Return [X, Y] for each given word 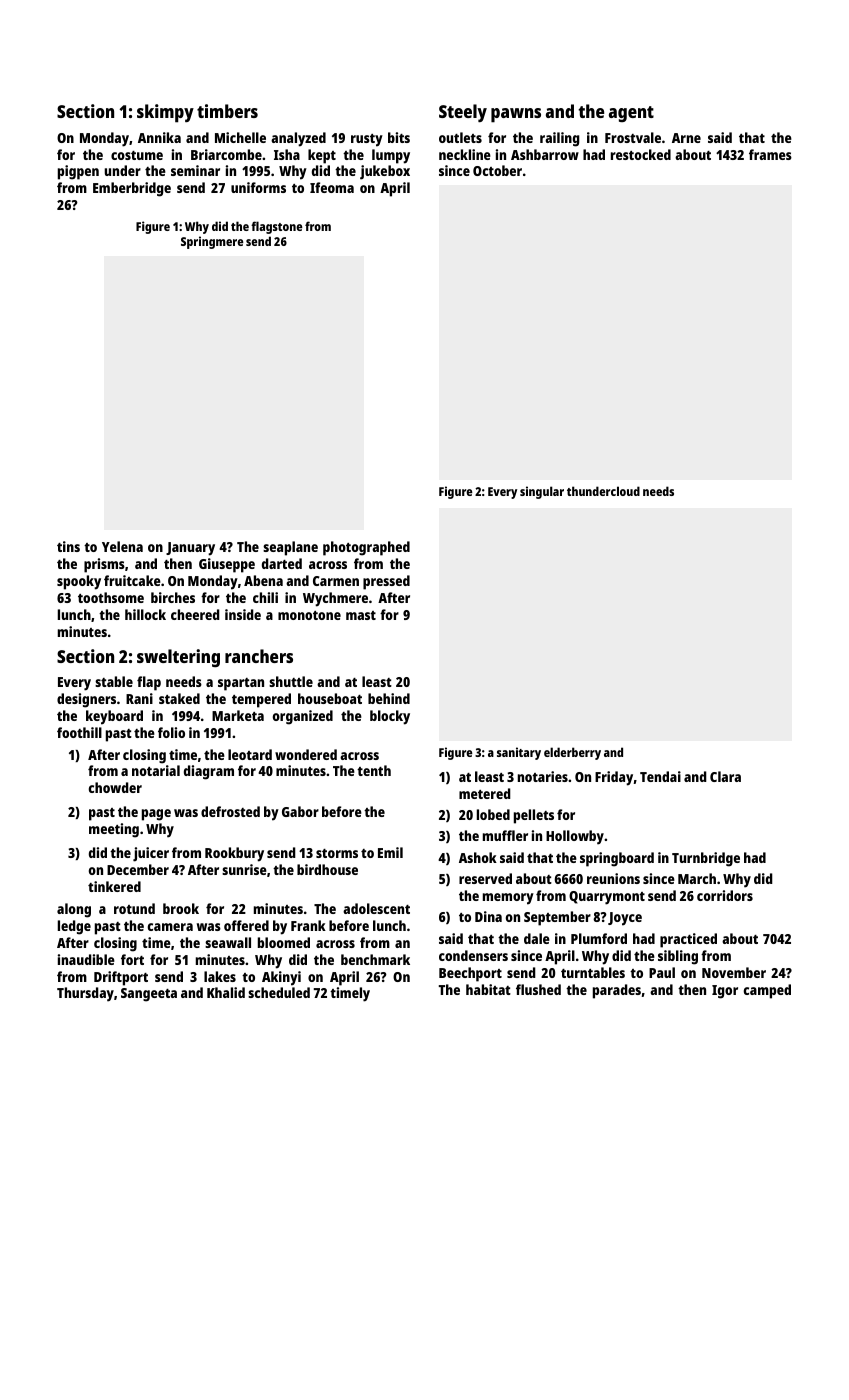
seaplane [290, 548]
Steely [463, 113]
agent [631, 114]
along [74, 910]
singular [542, 492]
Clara [725, 776]
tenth [374, 770]
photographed [366, 548]
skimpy [165, 113]
